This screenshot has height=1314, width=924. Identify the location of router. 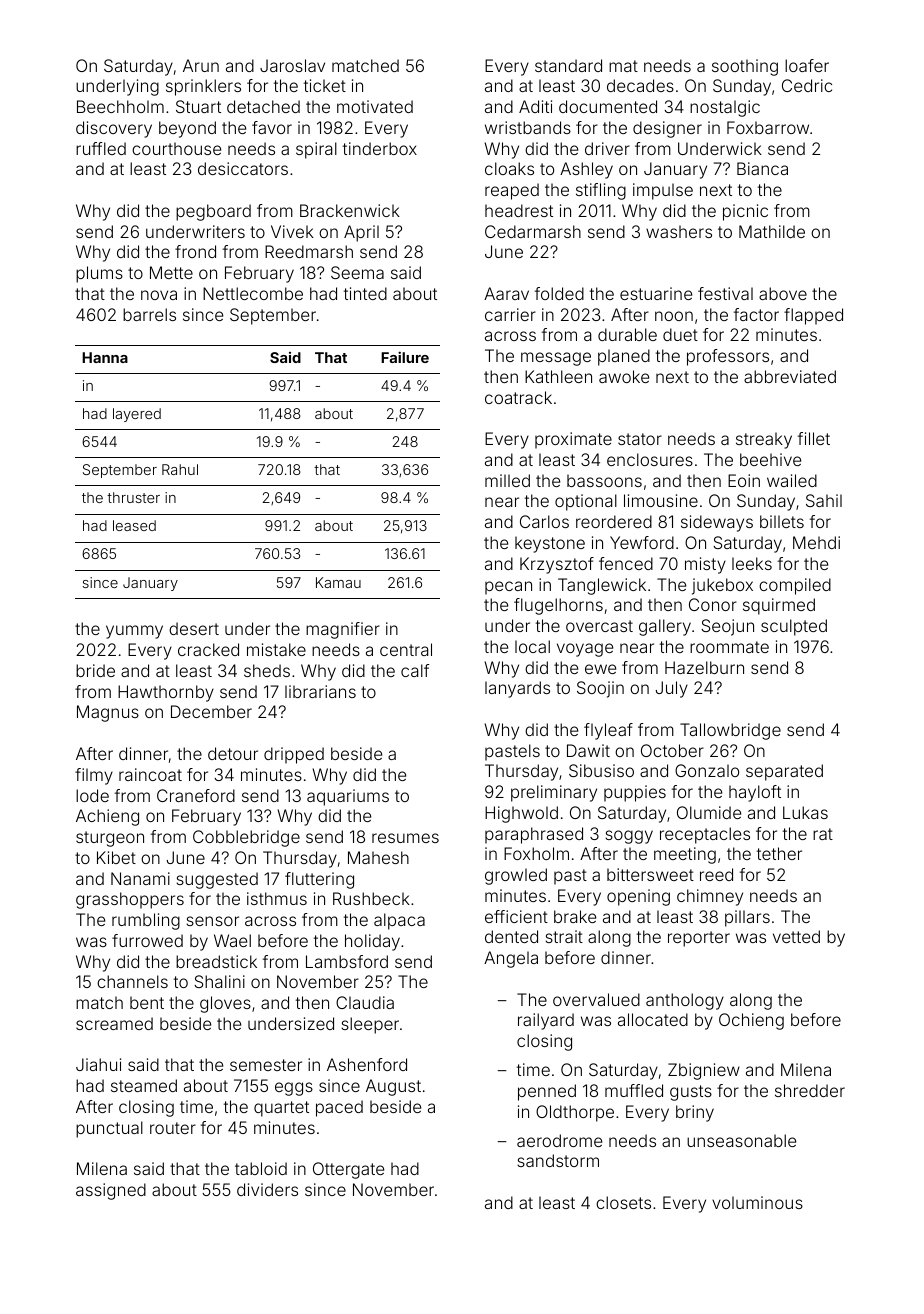
(173, 1128).
